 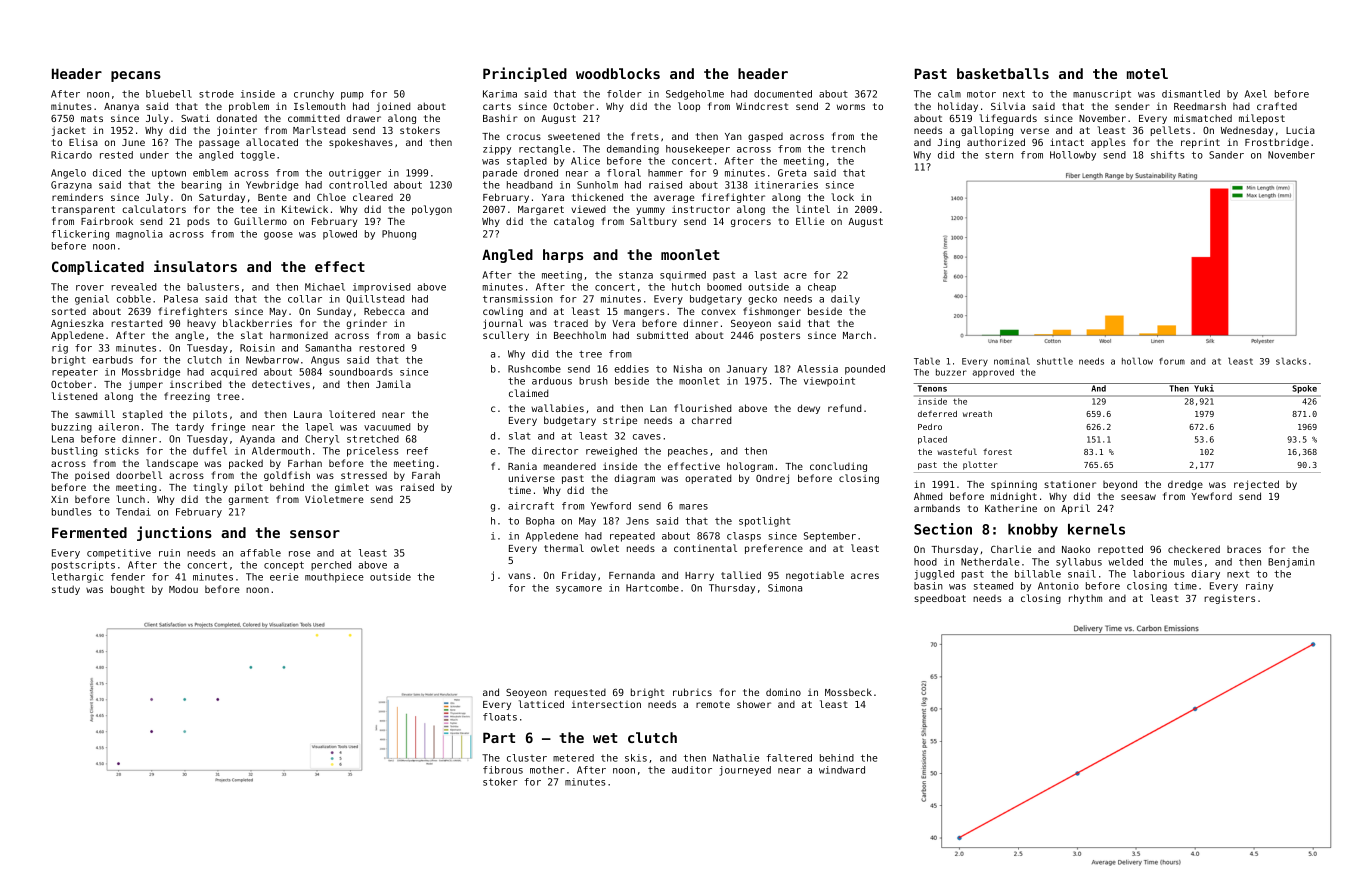 What do you see at coordinates (957, 451) in the page?
I see `wasteful` at bounding box center [957, 451].
